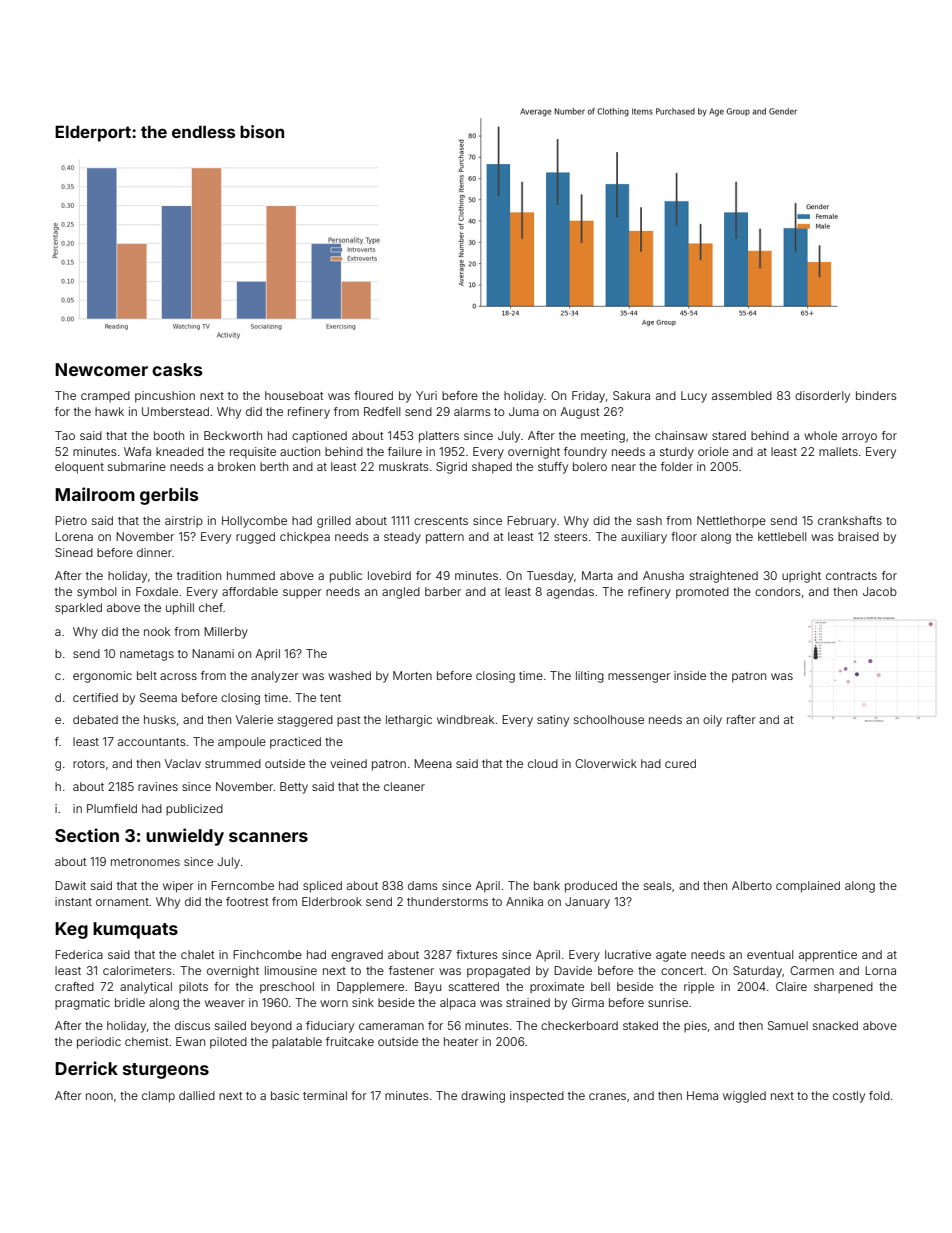 This screenshot has width=952, height=1233. What do you see at coordinates (876, 395) in the screenshot?
I see `binders` at bounding box center [876, 395].
